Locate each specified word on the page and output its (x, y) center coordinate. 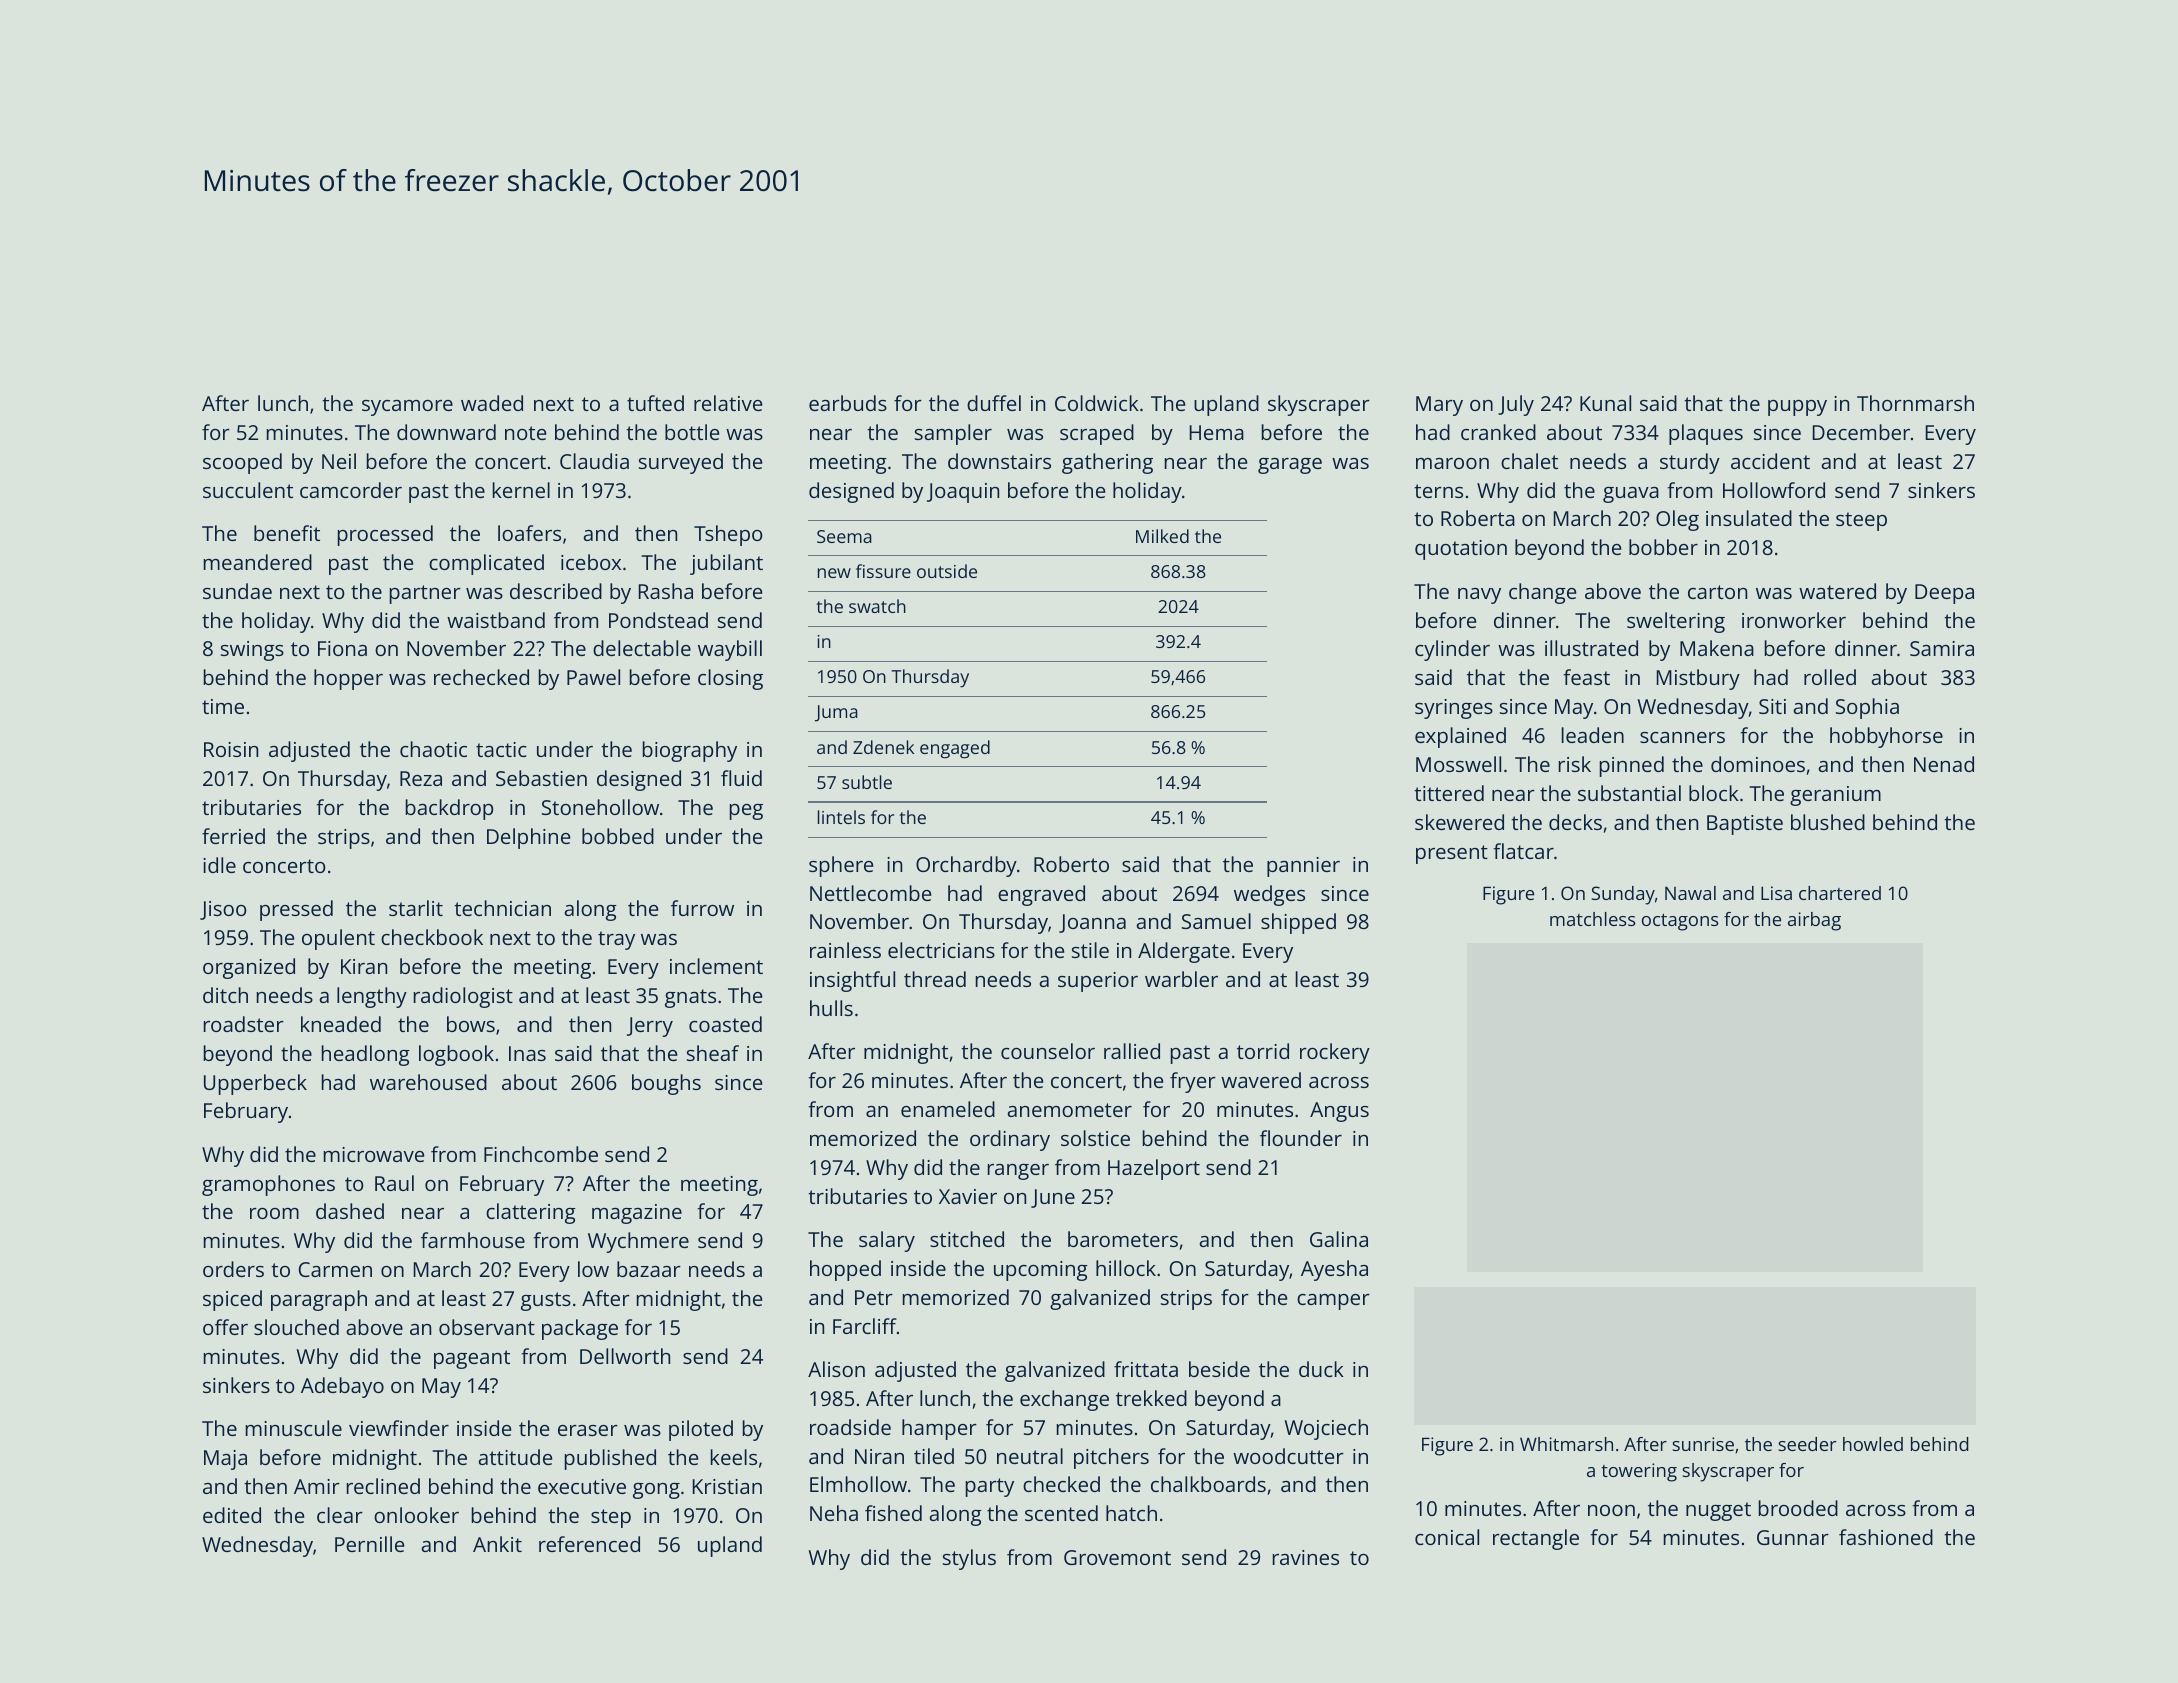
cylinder (1452, 650)
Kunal (1605, 403)
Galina (1339, 1239)
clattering (531, 1213)
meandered (258, 562)
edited (232, 1515)
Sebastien (541, 778)
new (834, 573)
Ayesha (1334, 1270)
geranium (1835, 796)
